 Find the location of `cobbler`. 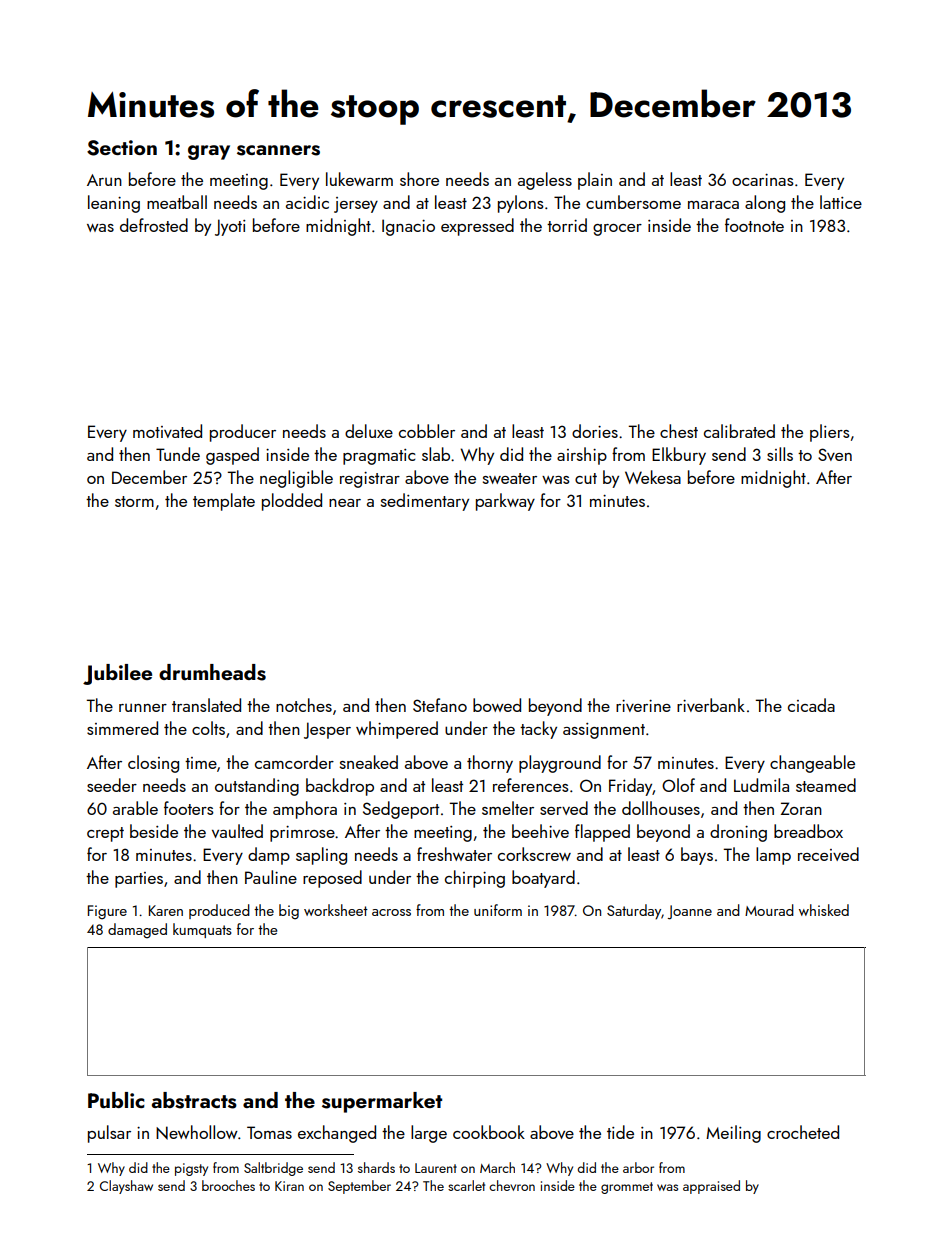

cobbler is located at coordinates (427, 431).
